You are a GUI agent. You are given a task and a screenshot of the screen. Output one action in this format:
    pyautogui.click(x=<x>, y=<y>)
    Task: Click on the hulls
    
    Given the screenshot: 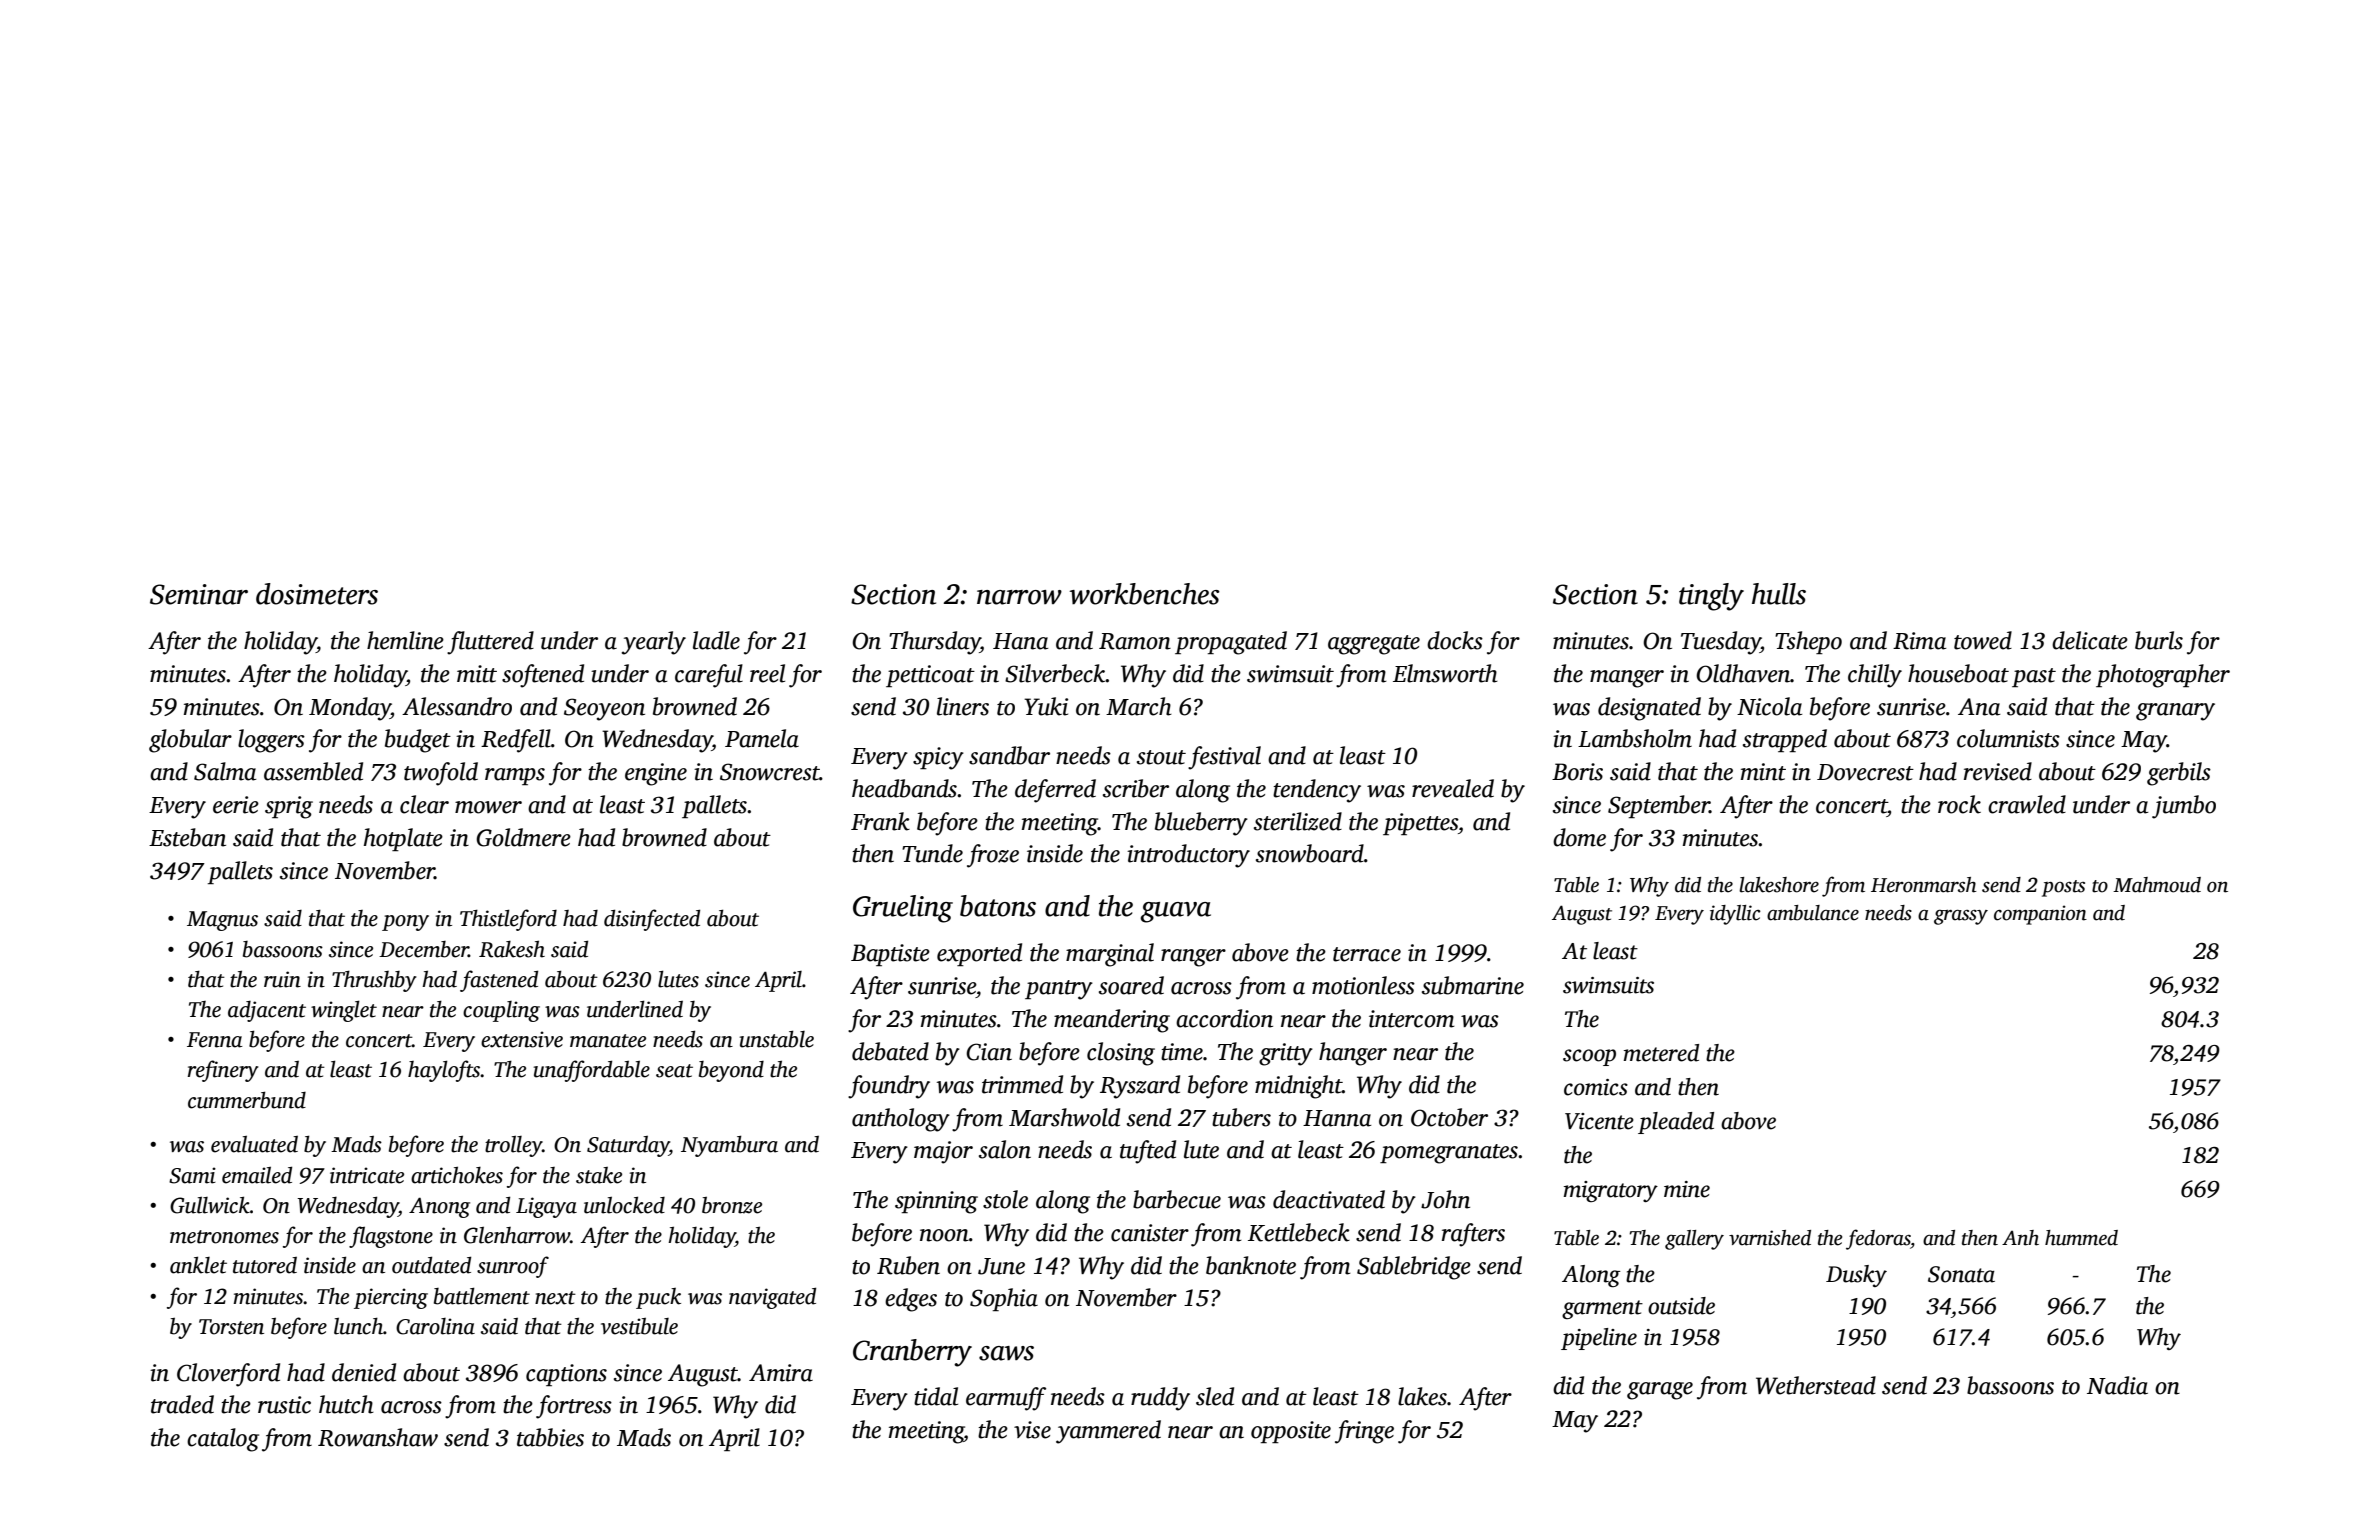 What is the action you would take?
    pyautogui.click(x=1779, y=594)
